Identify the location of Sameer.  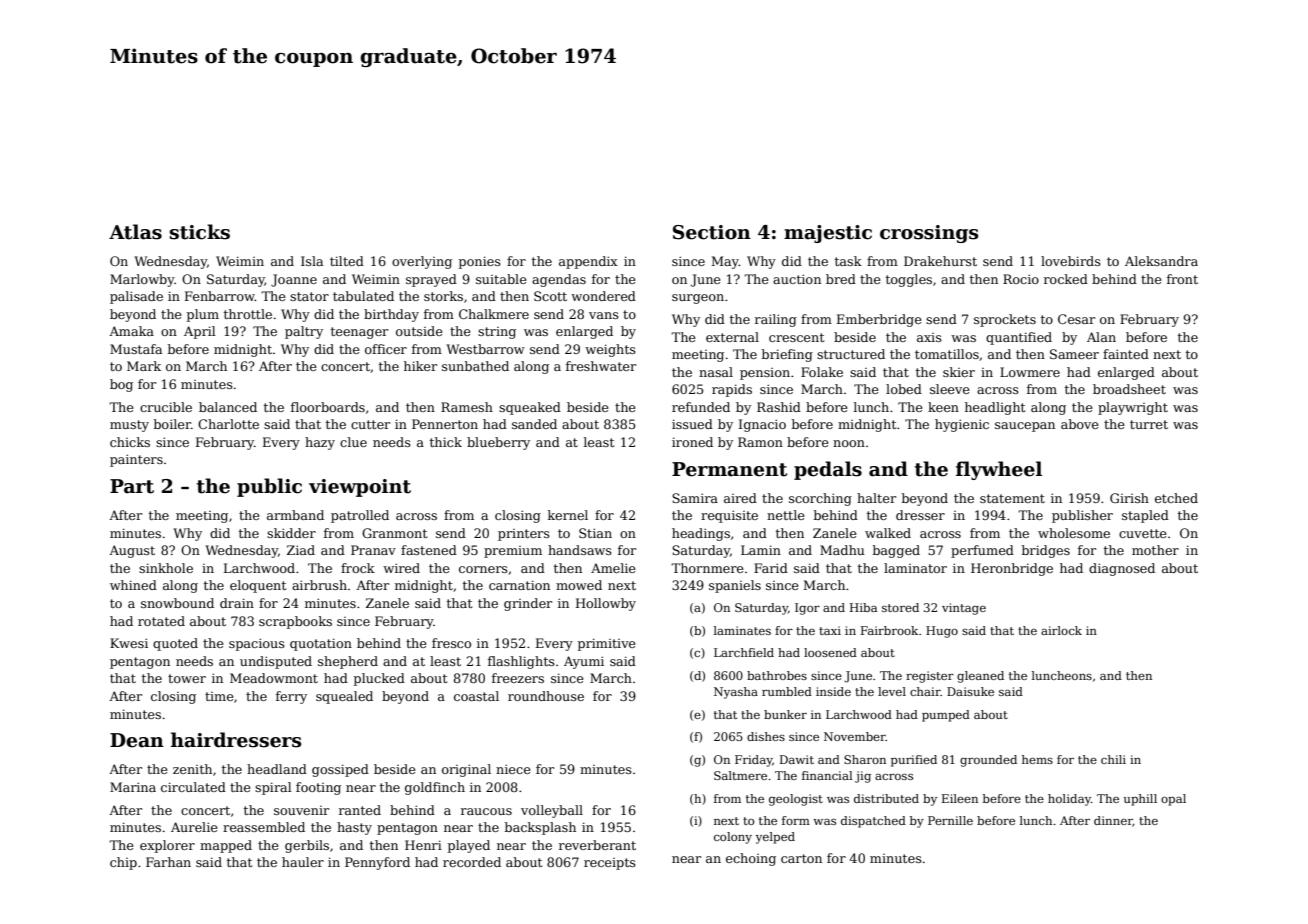
(1074, 354).
